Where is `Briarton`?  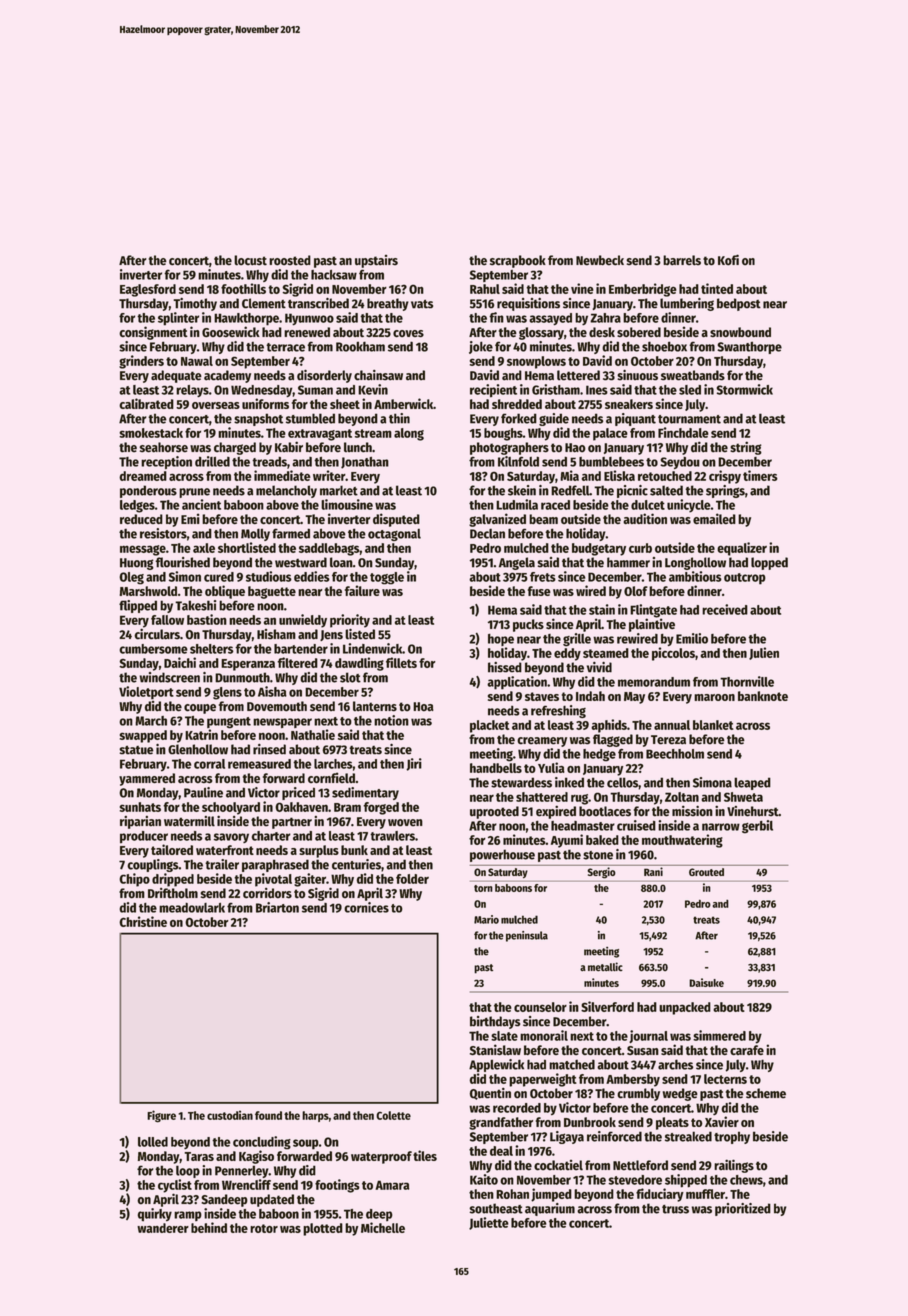 Briarton is located at coordinates (277, 907).
